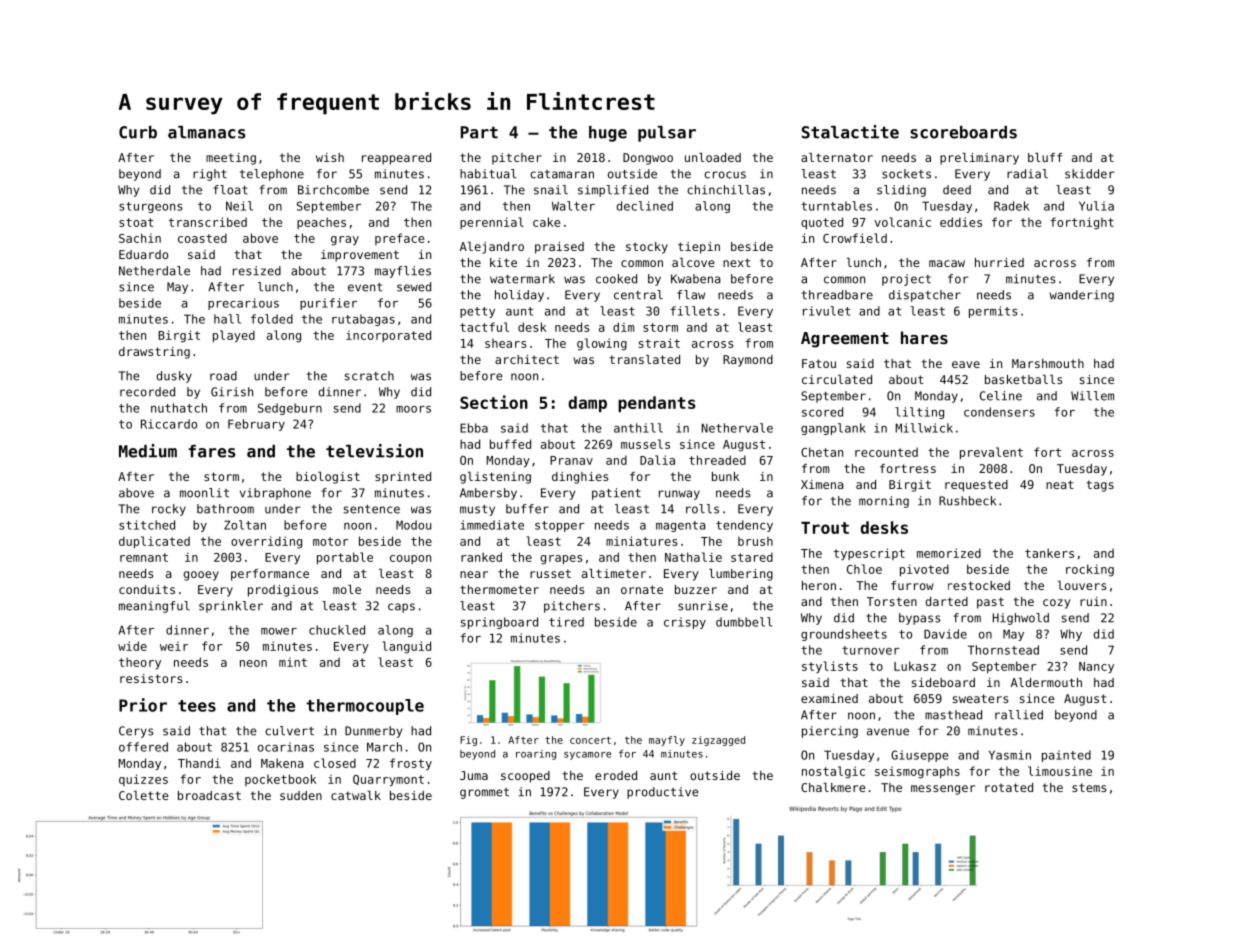 This image has height=952, width=1233. Describe the element at coordinates (345, 241) in the image. I see `gray` at that location.
